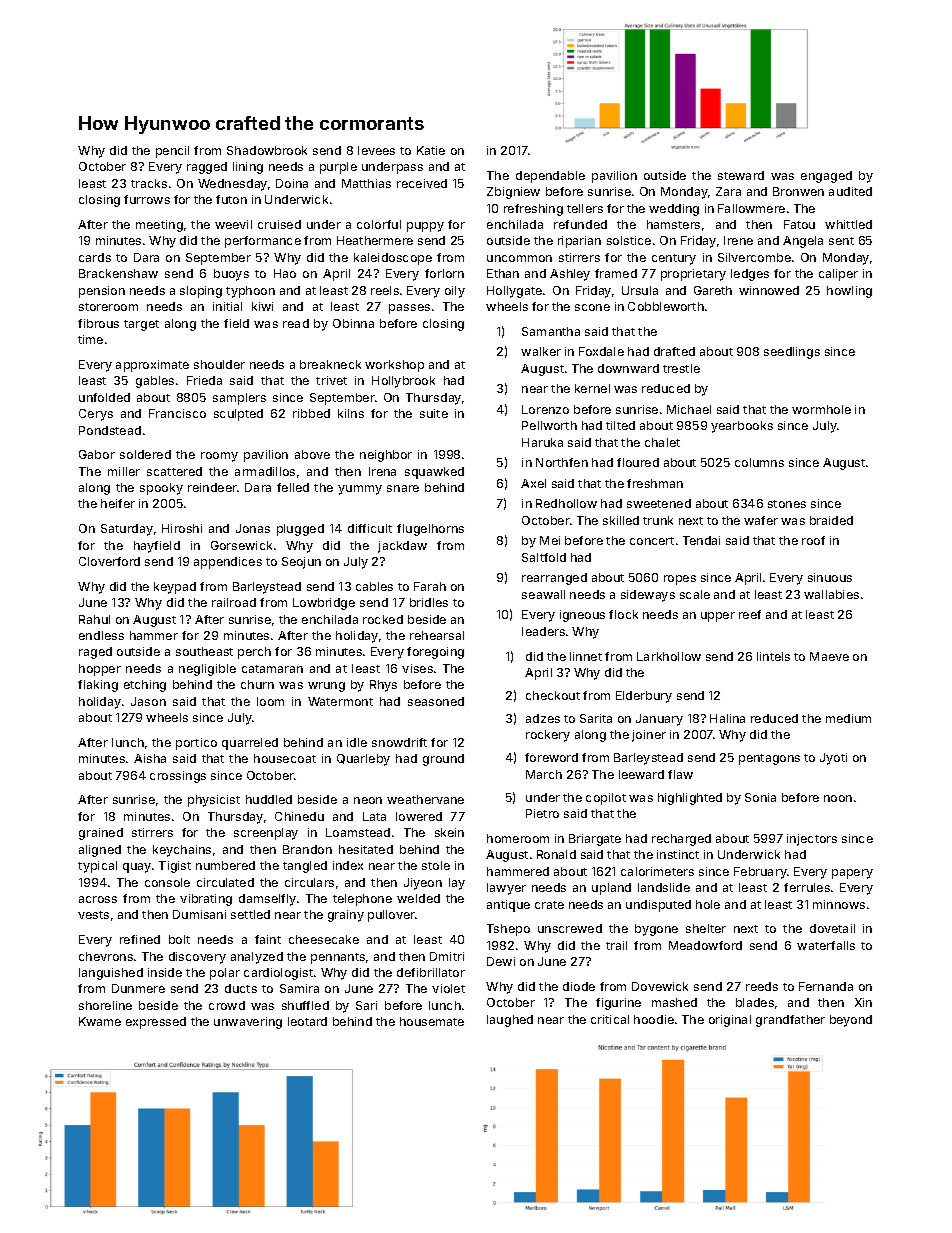  Describe the element at coordinates (595, 840) in the document. I see `Briargate` at that location.
